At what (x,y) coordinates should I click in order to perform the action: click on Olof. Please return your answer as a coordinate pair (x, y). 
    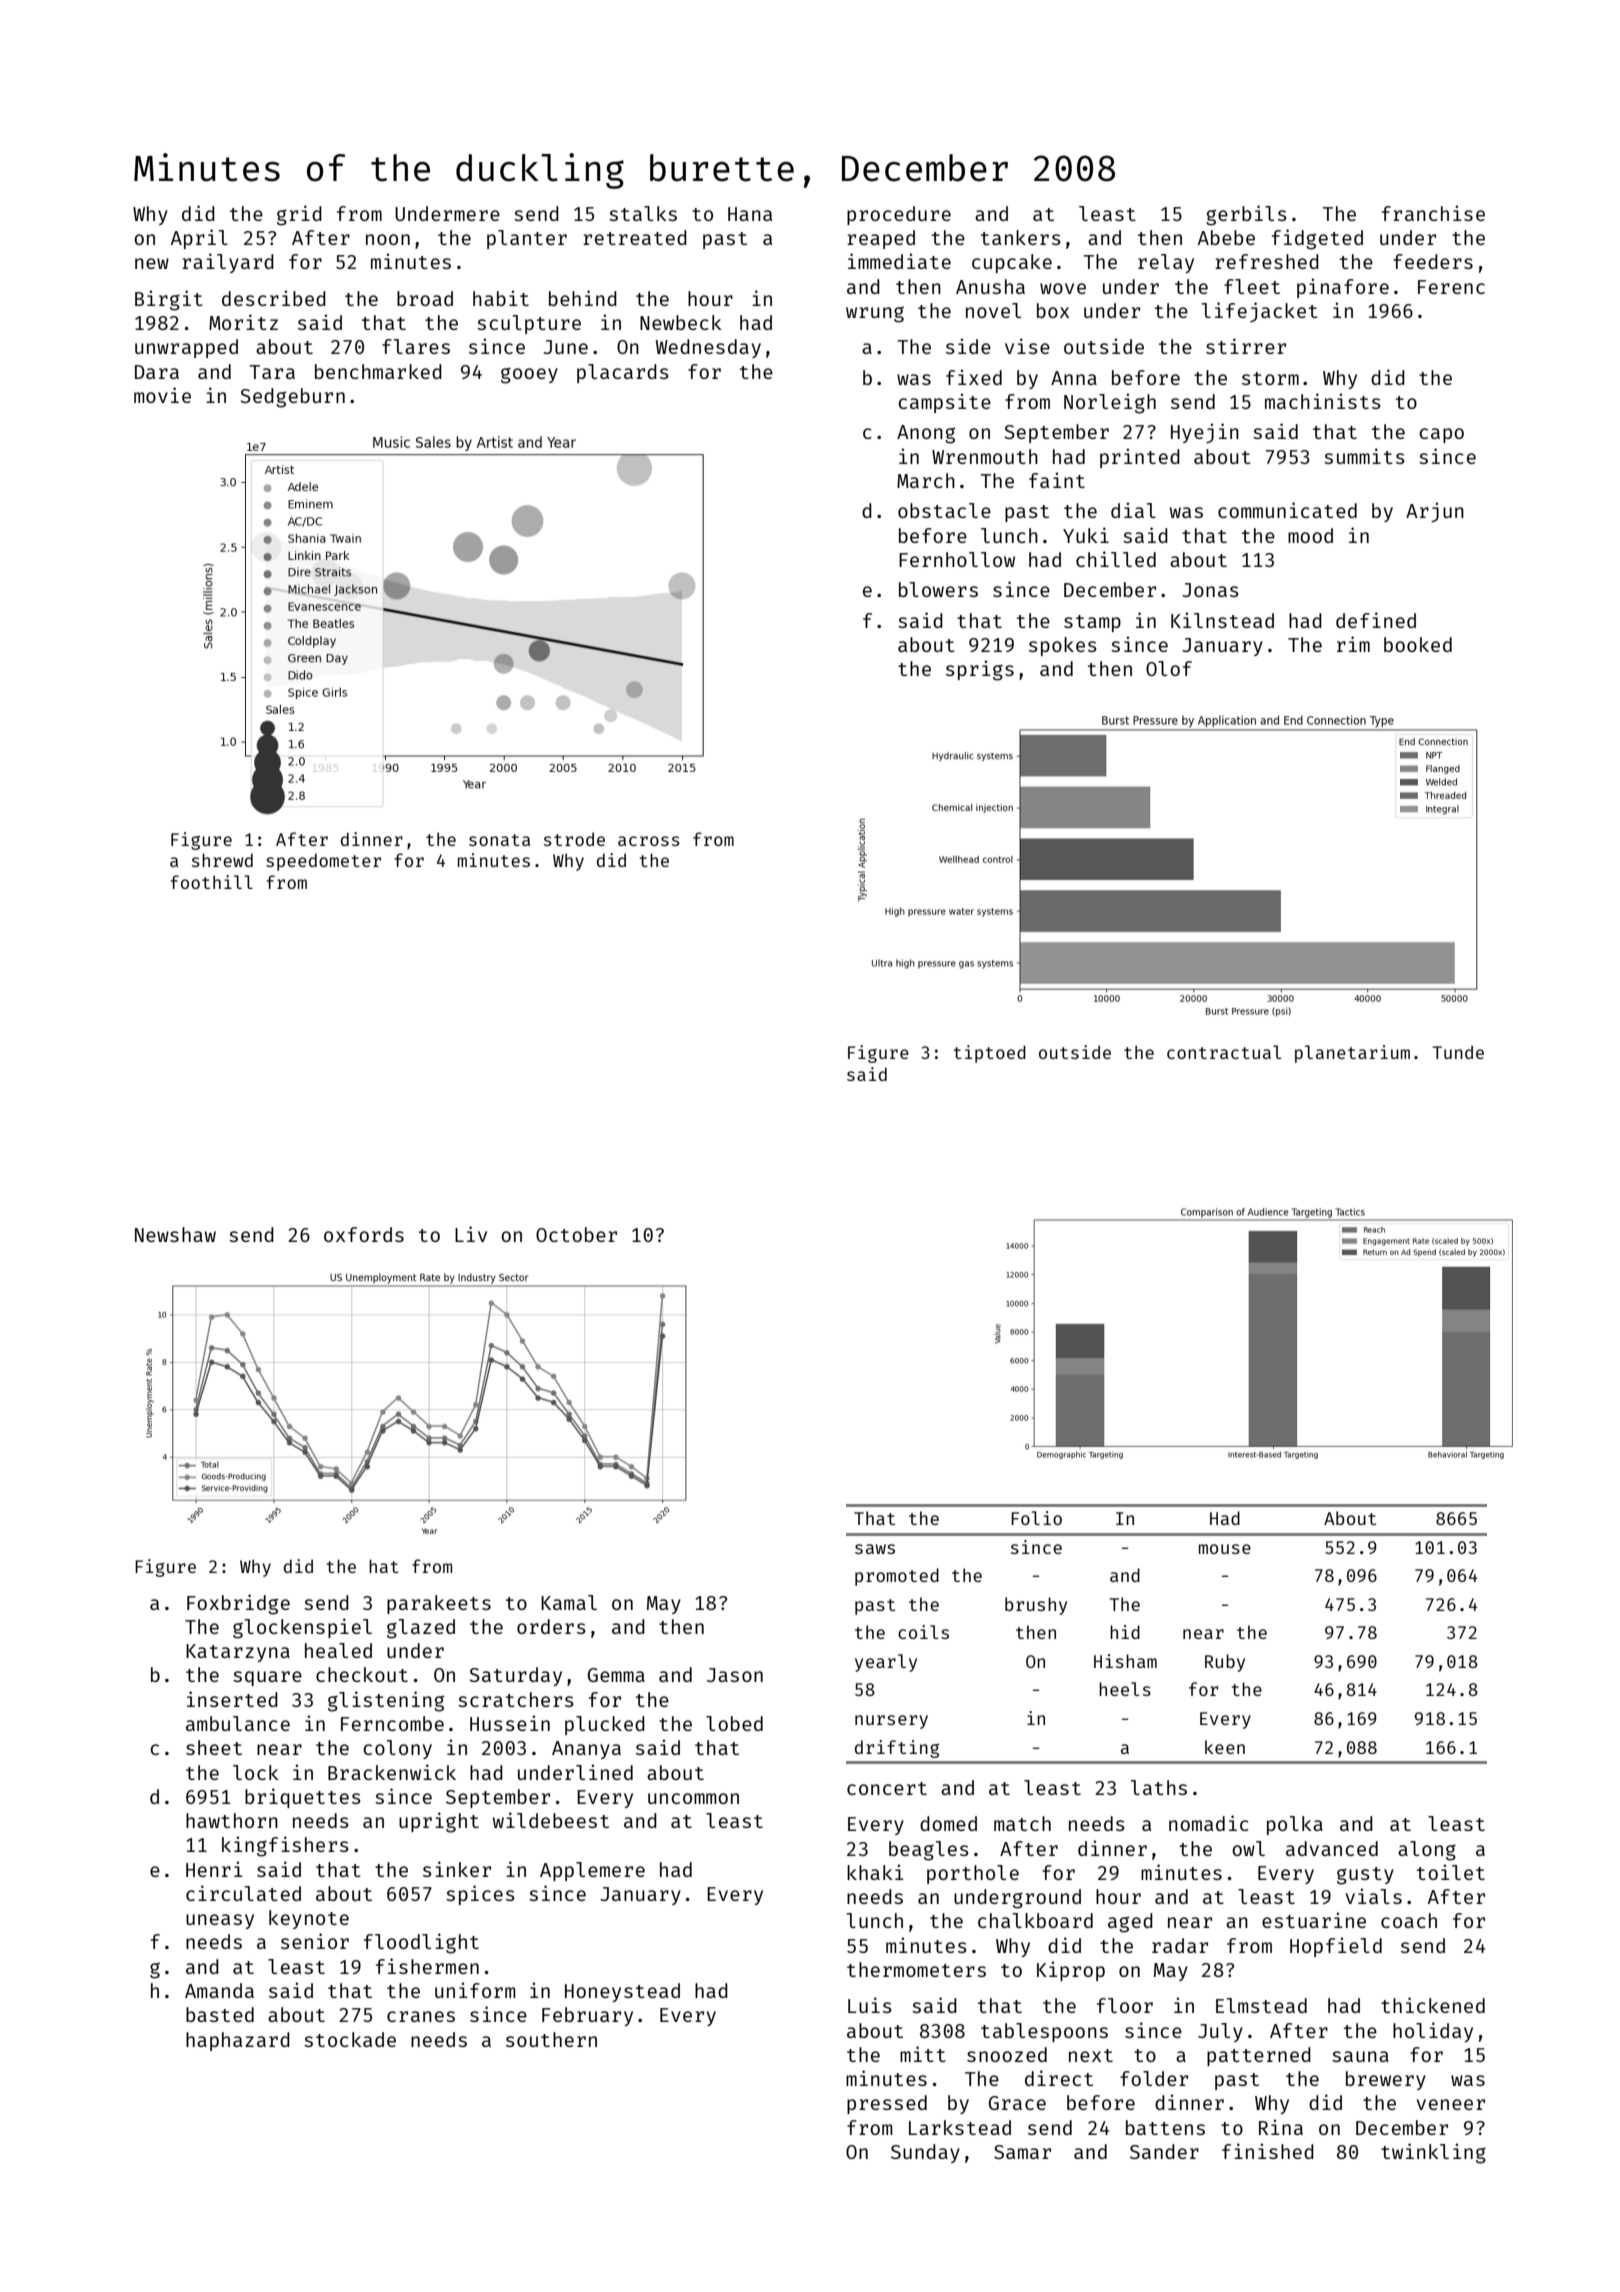
    Looking at the image, I should click on (1169, 668).
